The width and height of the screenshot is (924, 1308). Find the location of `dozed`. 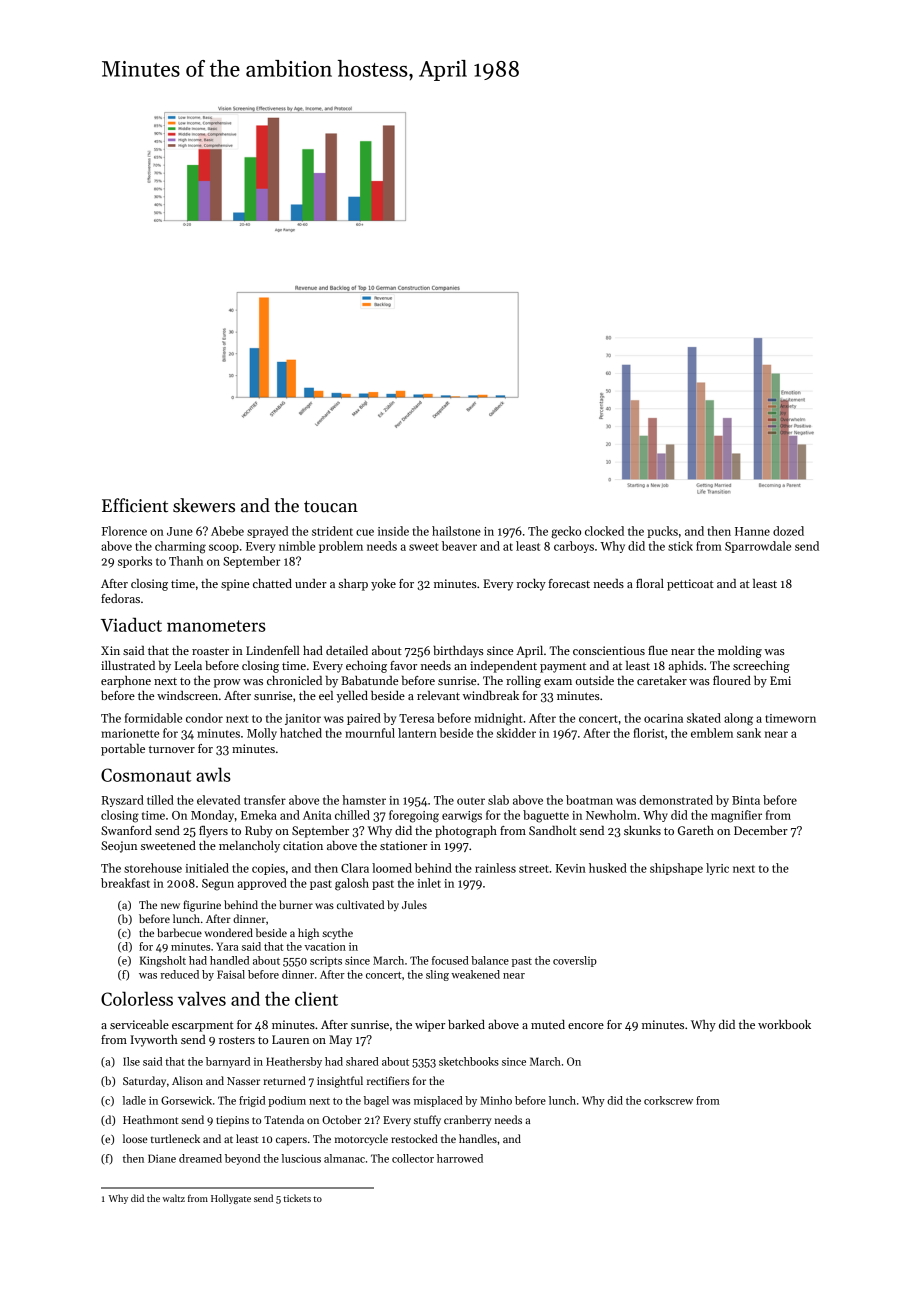

dozed is located at coordinates (788, 531).
